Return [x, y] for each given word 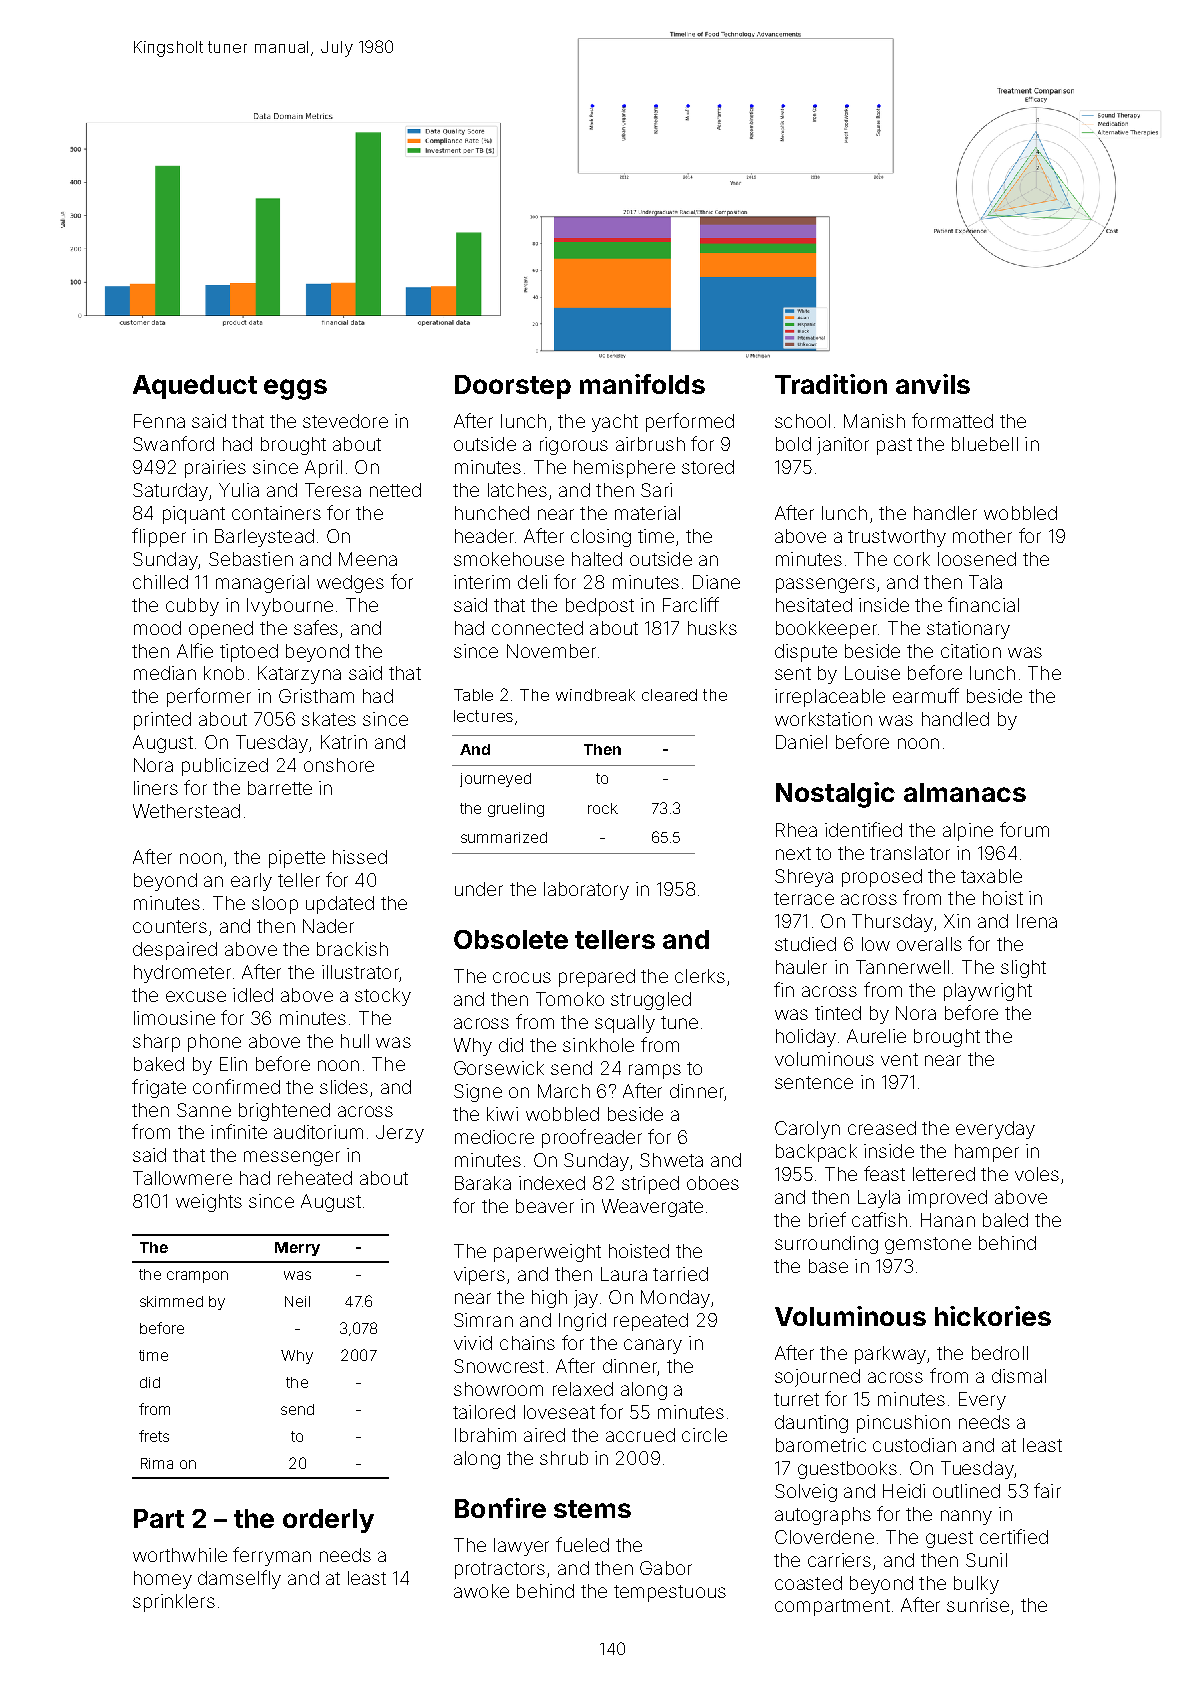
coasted [808, 1583]
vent [899, 1059]
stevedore [345, 421]
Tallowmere [182, 1178]
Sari [656, 490]
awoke [481, 1591]
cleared [669, 695]
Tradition [831, 384]
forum [1024, 829]
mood [157, 628]
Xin [957, 921]
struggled [651, 1001]
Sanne [204, 1110]
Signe [478, 1093]
